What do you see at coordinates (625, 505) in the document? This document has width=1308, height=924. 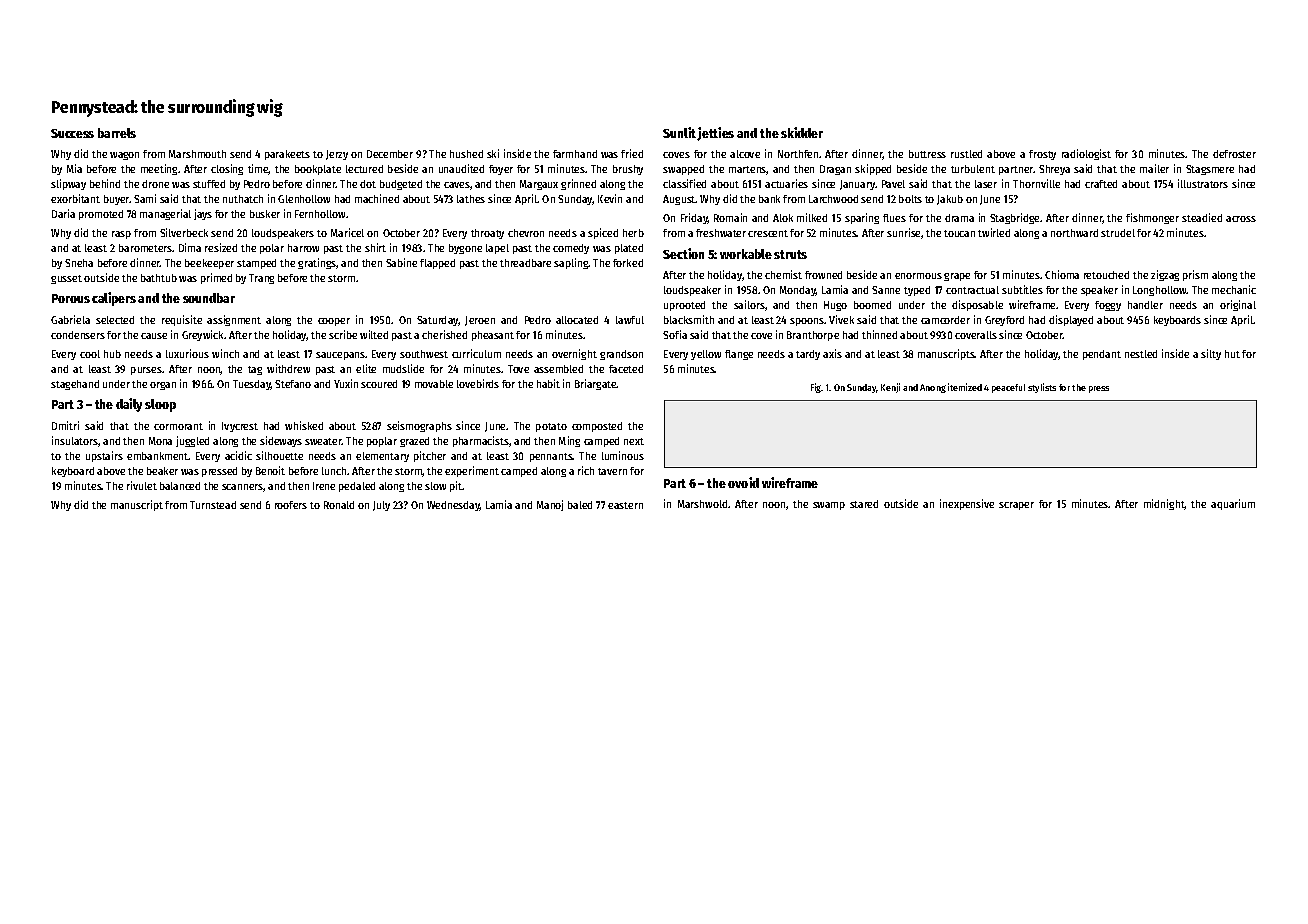 I see `eastern` at bounding box center [625, 505].
